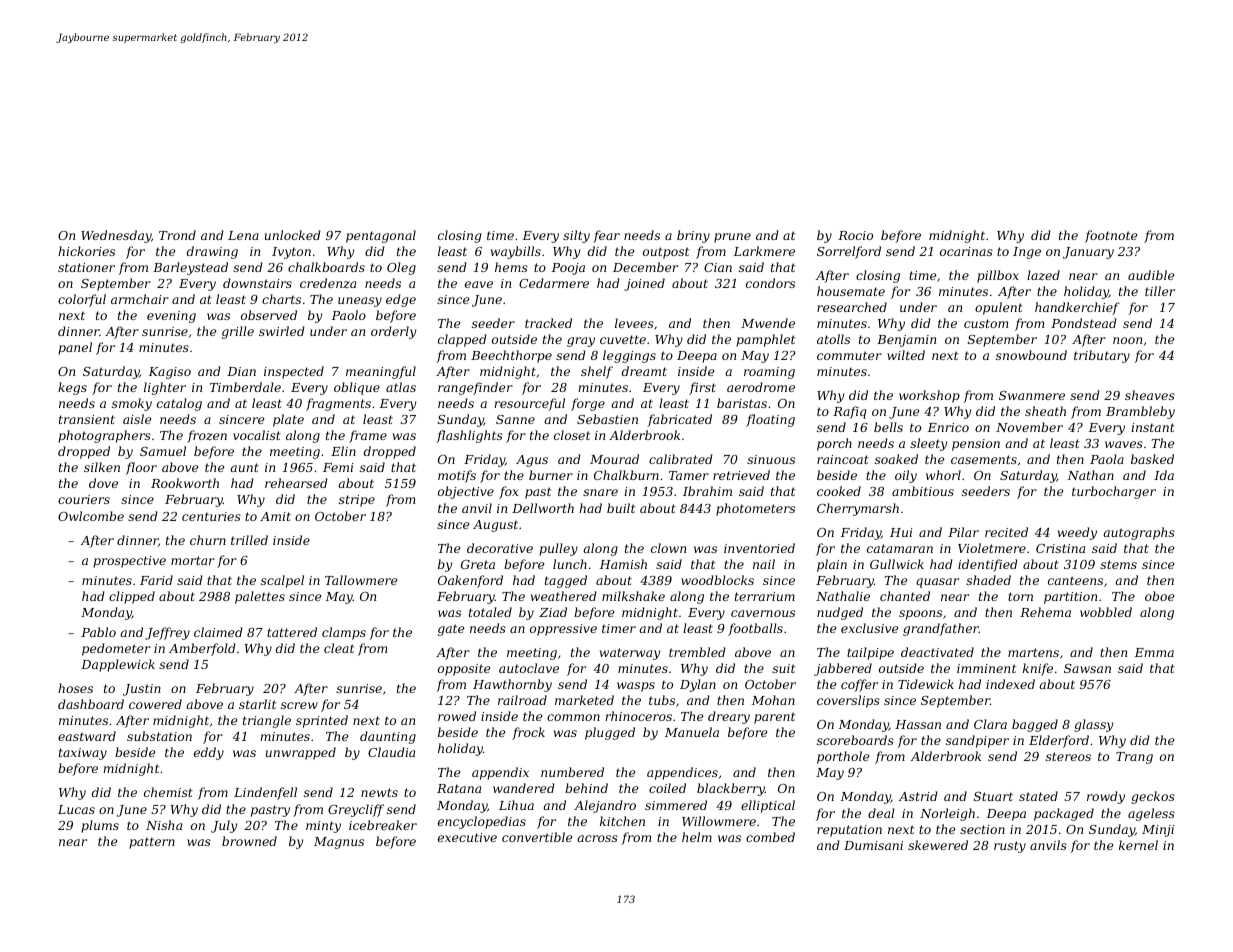 This screenshot has width=1233, height=952. I want to click on unlocked, so click(293, 235).
